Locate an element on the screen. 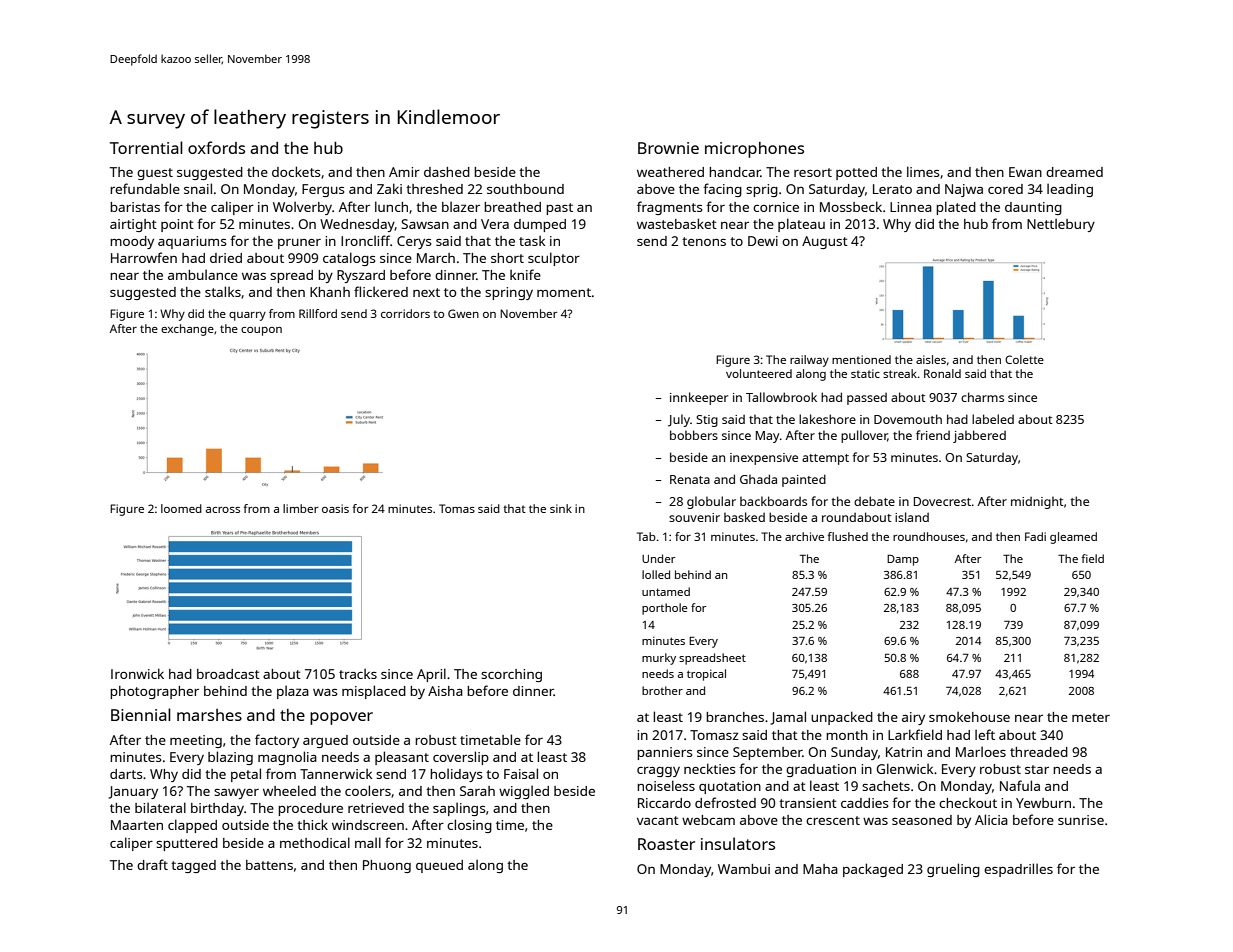 The width and height of the screenshot is (1233, 952). porthole is located at coordinates (665, 609).
